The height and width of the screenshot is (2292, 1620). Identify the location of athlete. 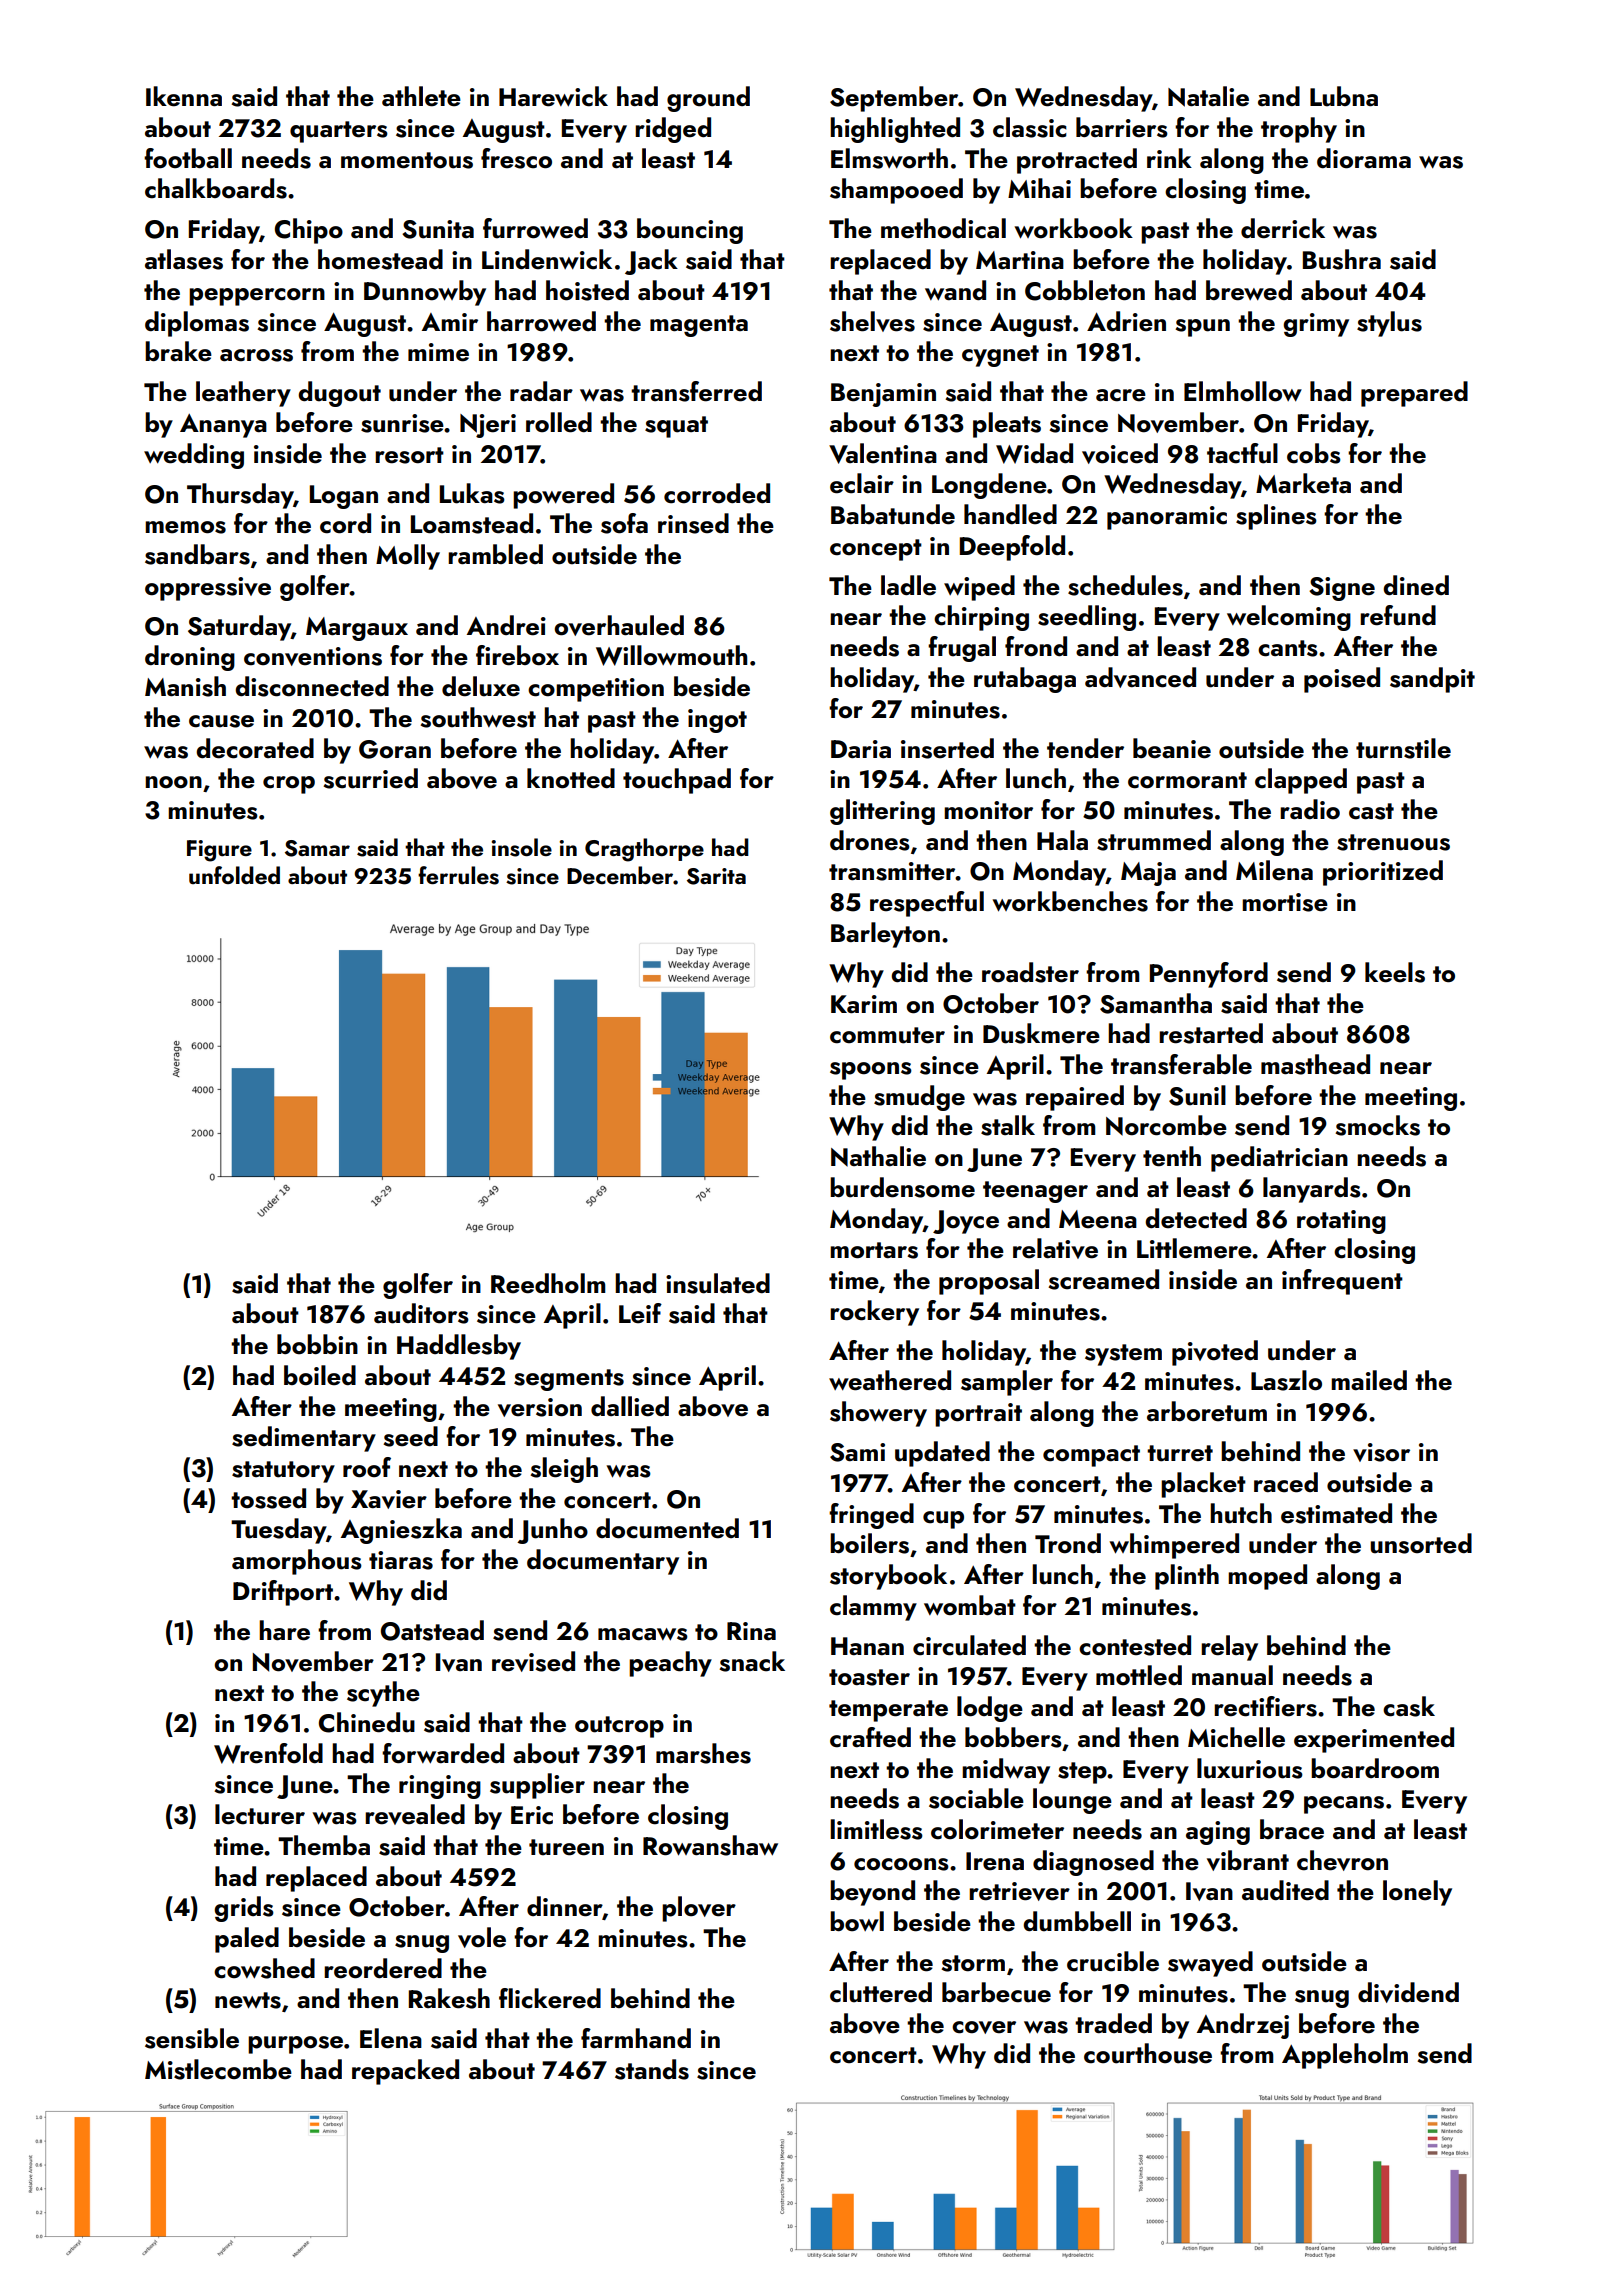
(421, 96).
